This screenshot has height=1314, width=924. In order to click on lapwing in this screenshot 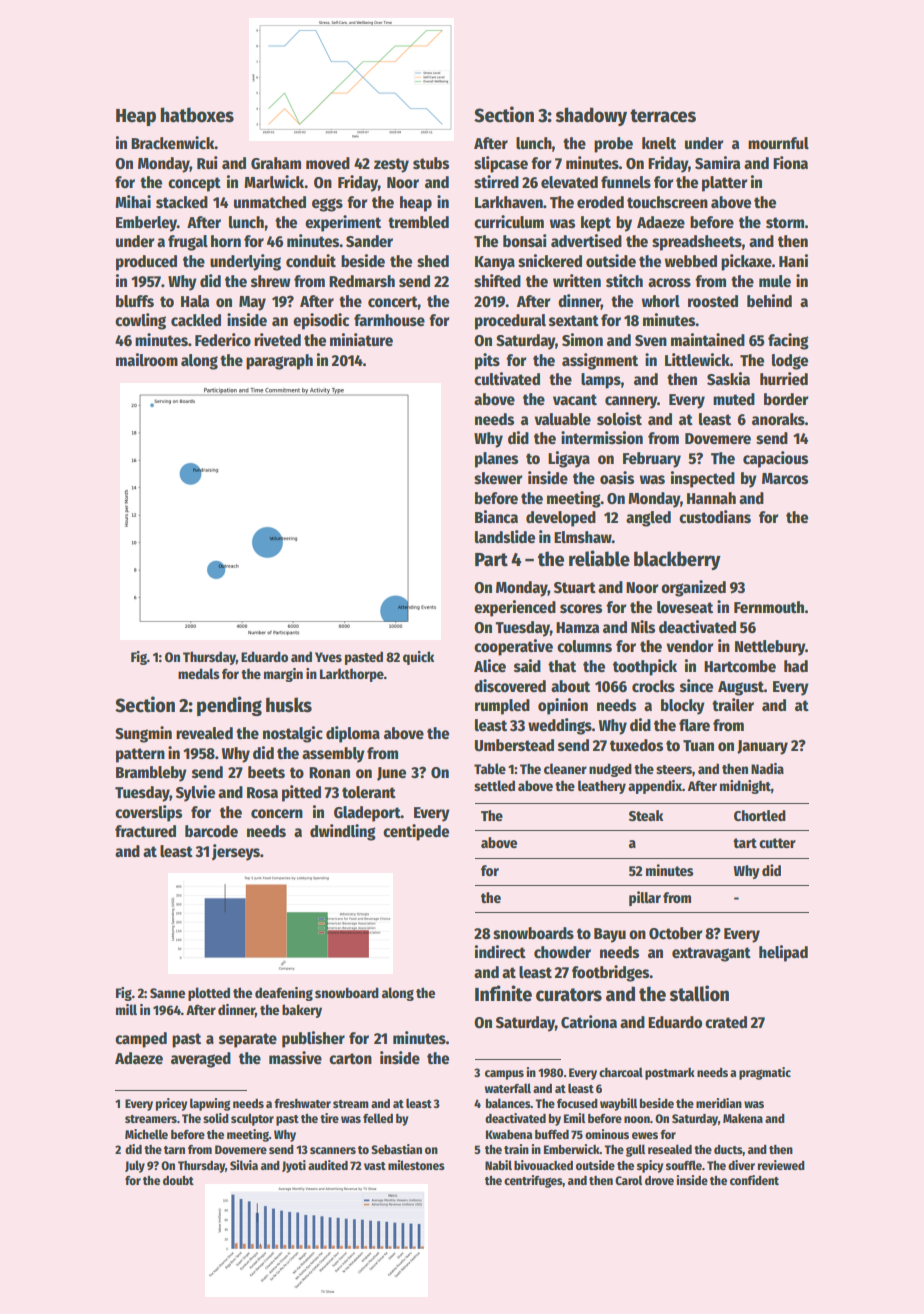, I will do `click(210, 1104)`.
